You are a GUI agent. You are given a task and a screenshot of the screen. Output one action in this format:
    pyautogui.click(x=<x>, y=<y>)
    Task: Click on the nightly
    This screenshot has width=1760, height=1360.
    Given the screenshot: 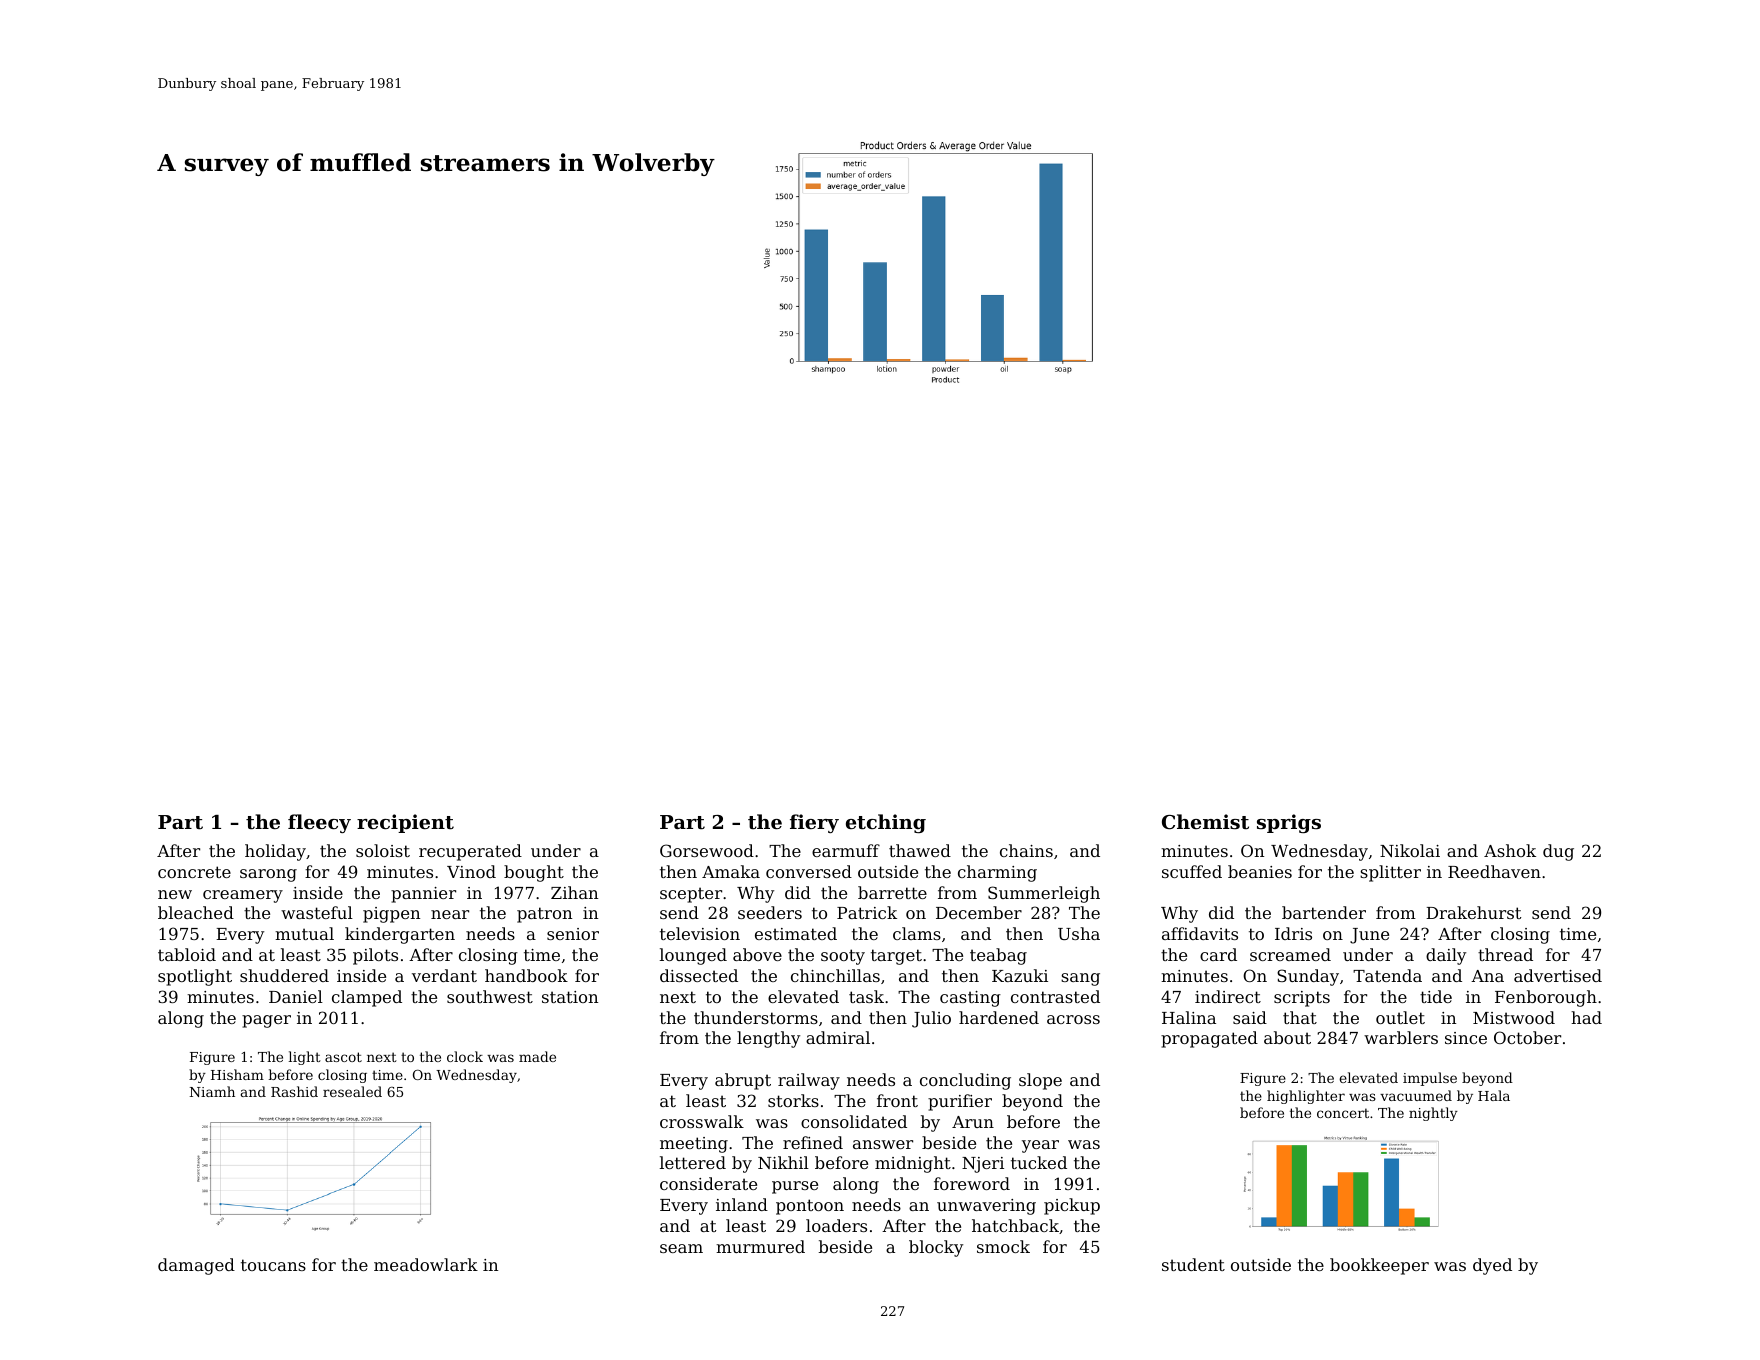 What is the action you would take?
    pyautogui.click(x=1433, y=1114)
